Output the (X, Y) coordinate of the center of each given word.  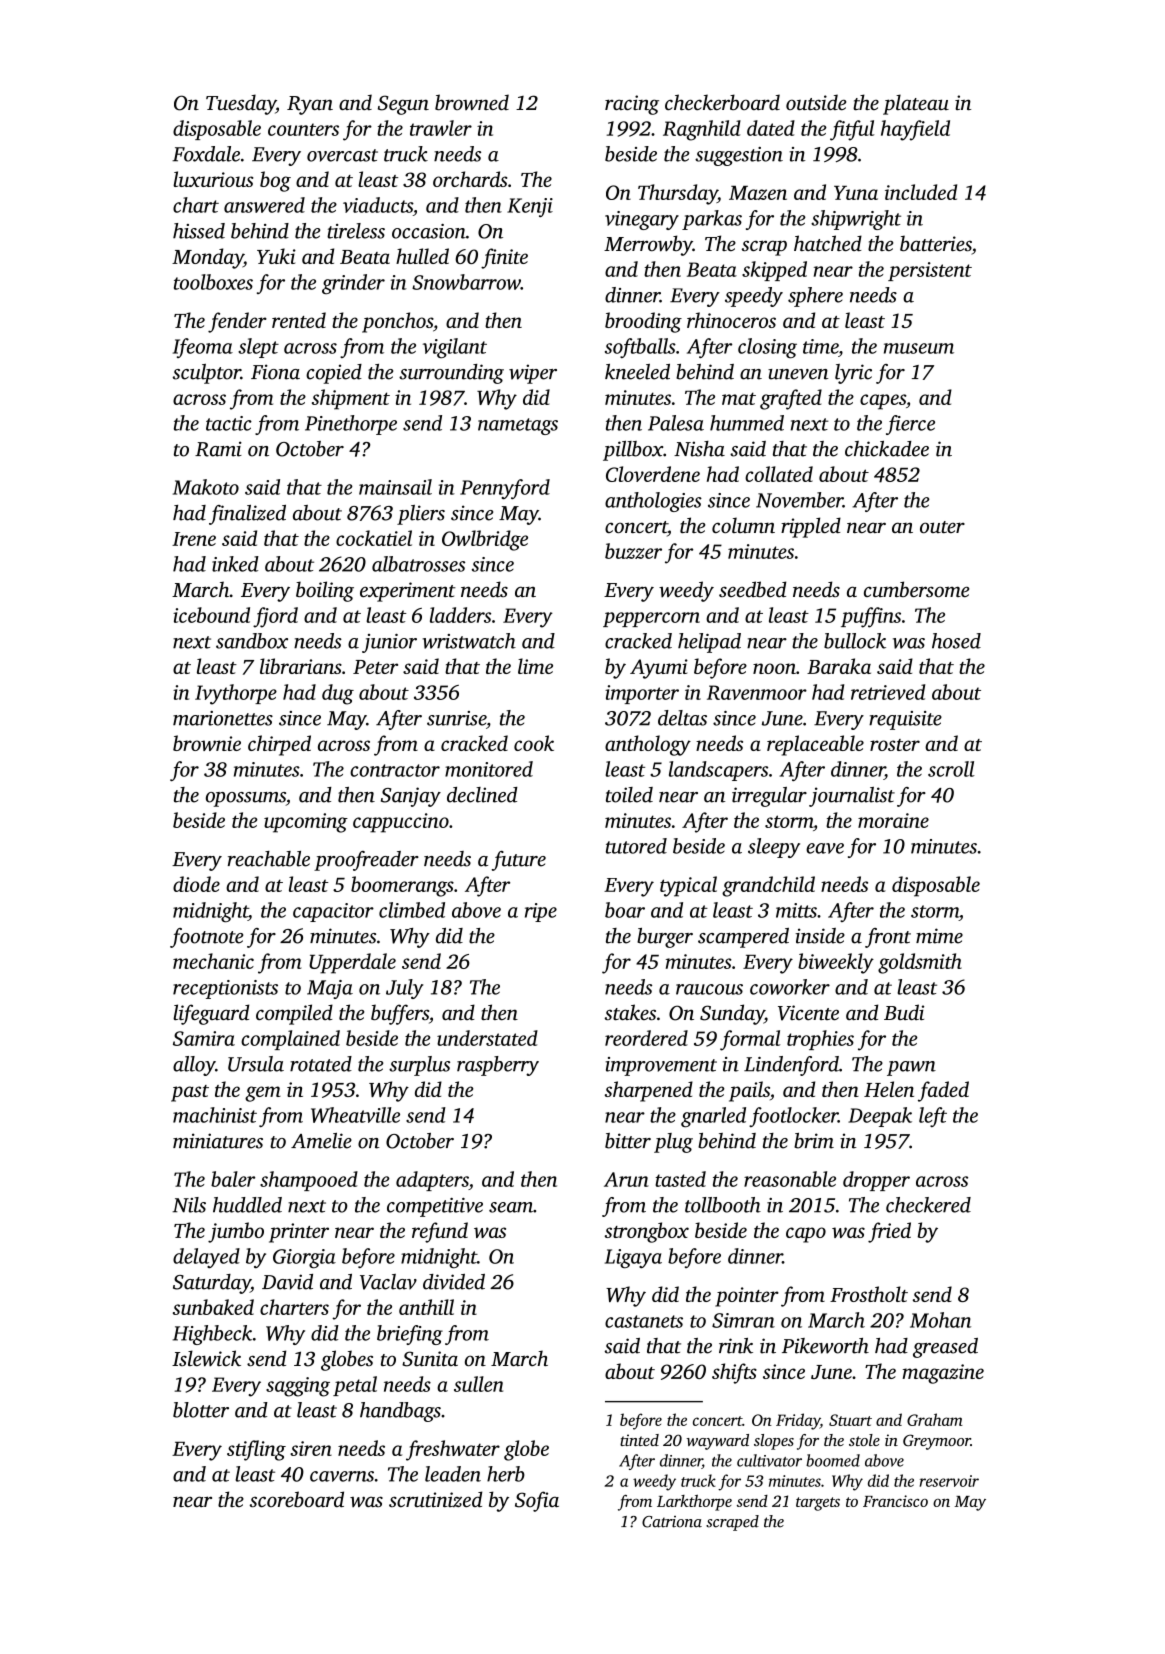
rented (299, 320)
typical (688, 886)
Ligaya (633, 1259)
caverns (342, 1476)
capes (883, 402)
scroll (951, 769)
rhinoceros (731, 320)
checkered (928, 1205)
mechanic (213, 961)
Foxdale (206, 154)
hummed (747, 423)
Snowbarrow (466, 282)
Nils (189, 1205)
